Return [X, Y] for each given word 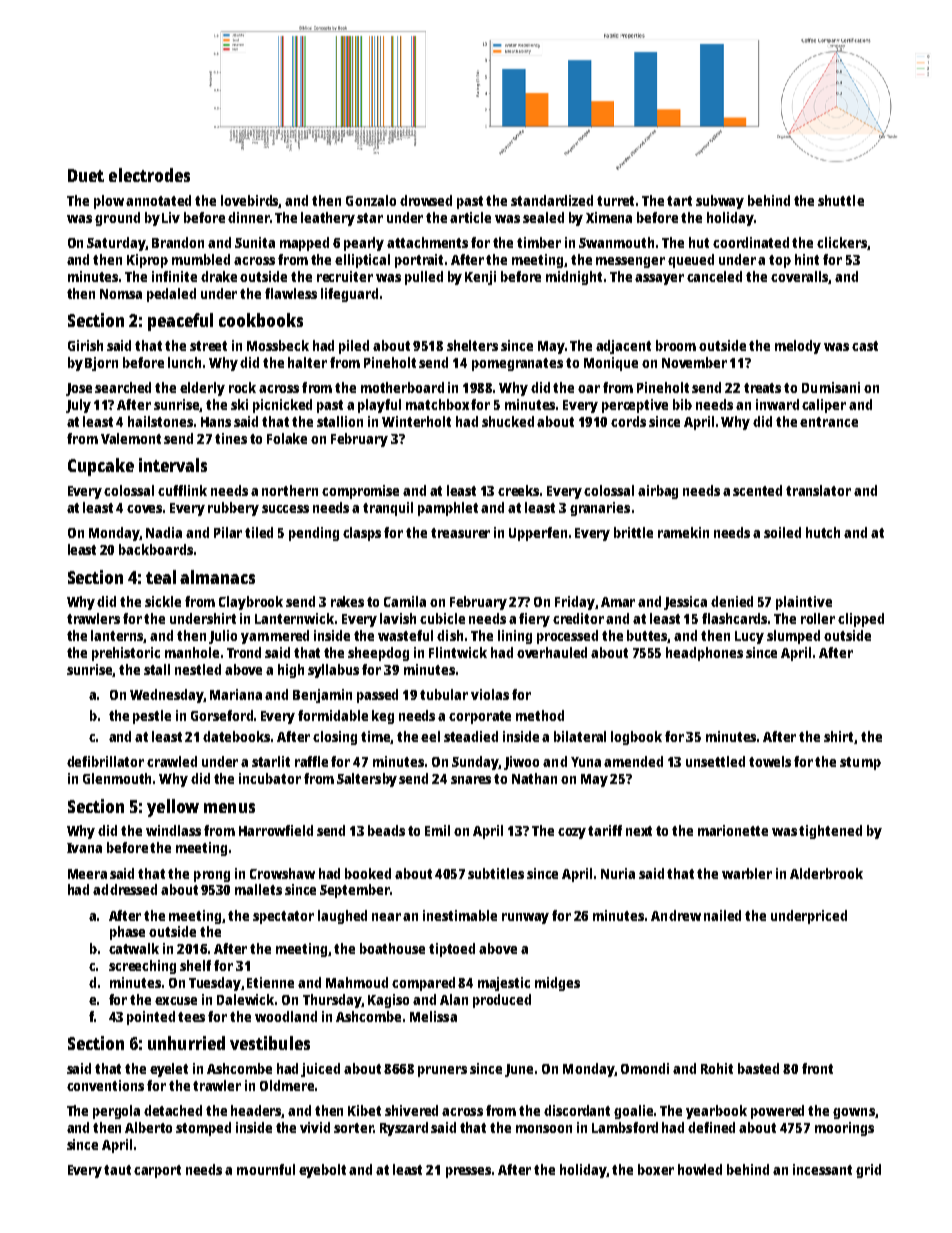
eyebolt [322, 1171]
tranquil [388, 509]
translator [818, 490]
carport [157, 1171]
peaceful [180, 322]
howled [700, 1169]
